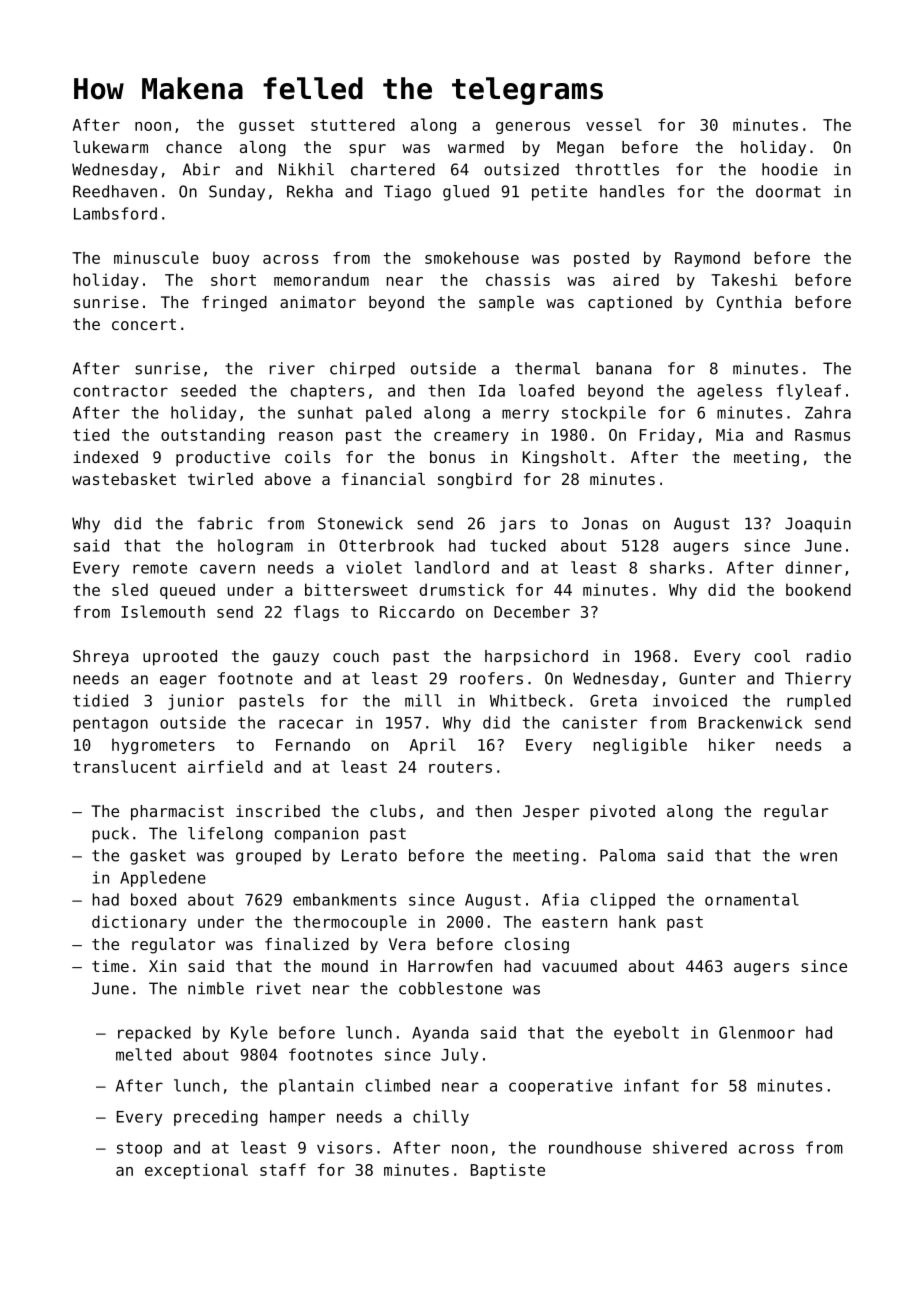  What do you see at coordinates (255, 547) in the screenshot?
I see `hologram` at bounding box center [255, 547].
